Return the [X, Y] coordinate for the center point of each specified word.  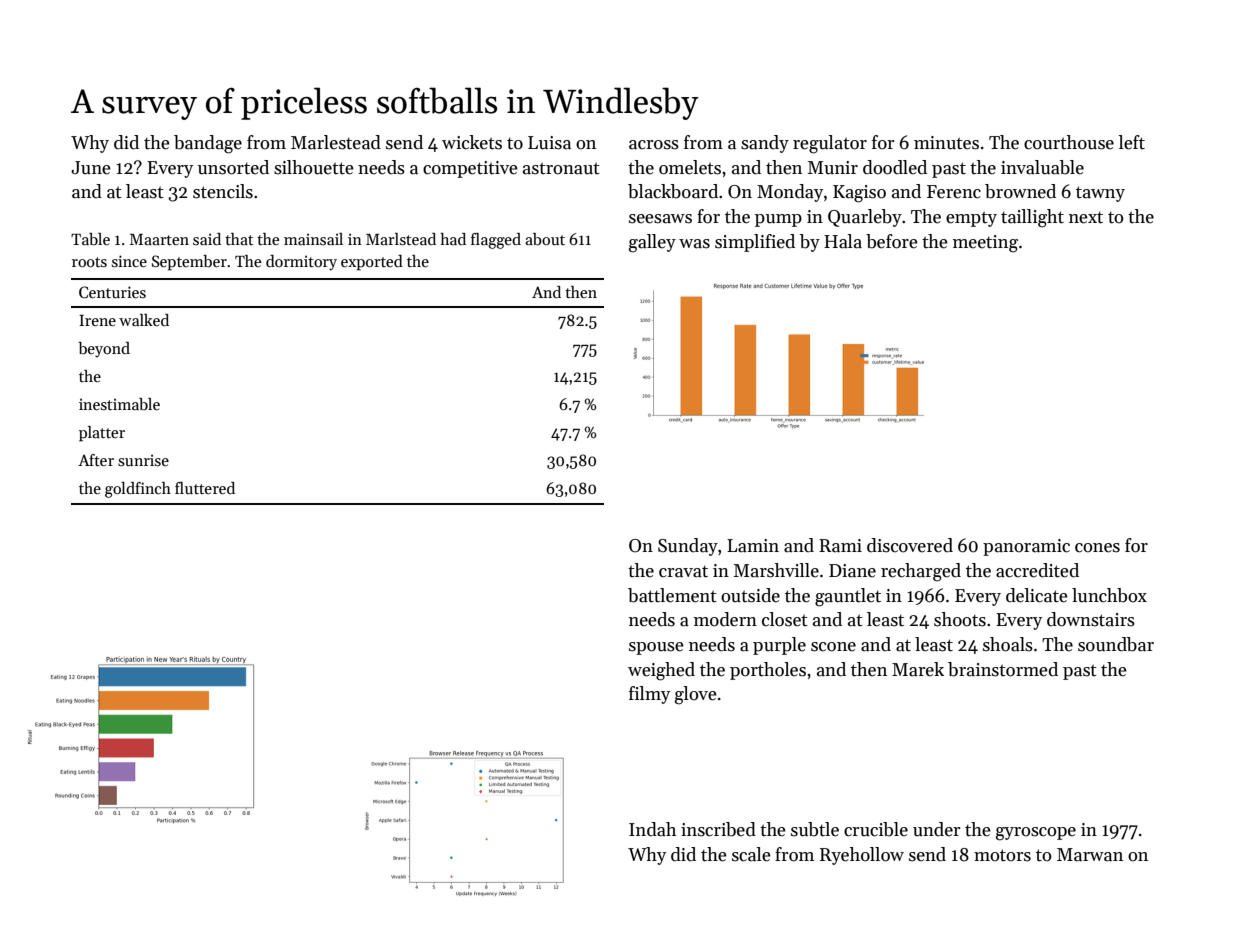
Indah [652, 829]
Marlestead [336, 142]
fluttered [205, 488]
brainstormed [1003, 669]
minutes [946, 143]
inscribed [718, 829]
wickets [472, 142]
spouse [656, 648]
